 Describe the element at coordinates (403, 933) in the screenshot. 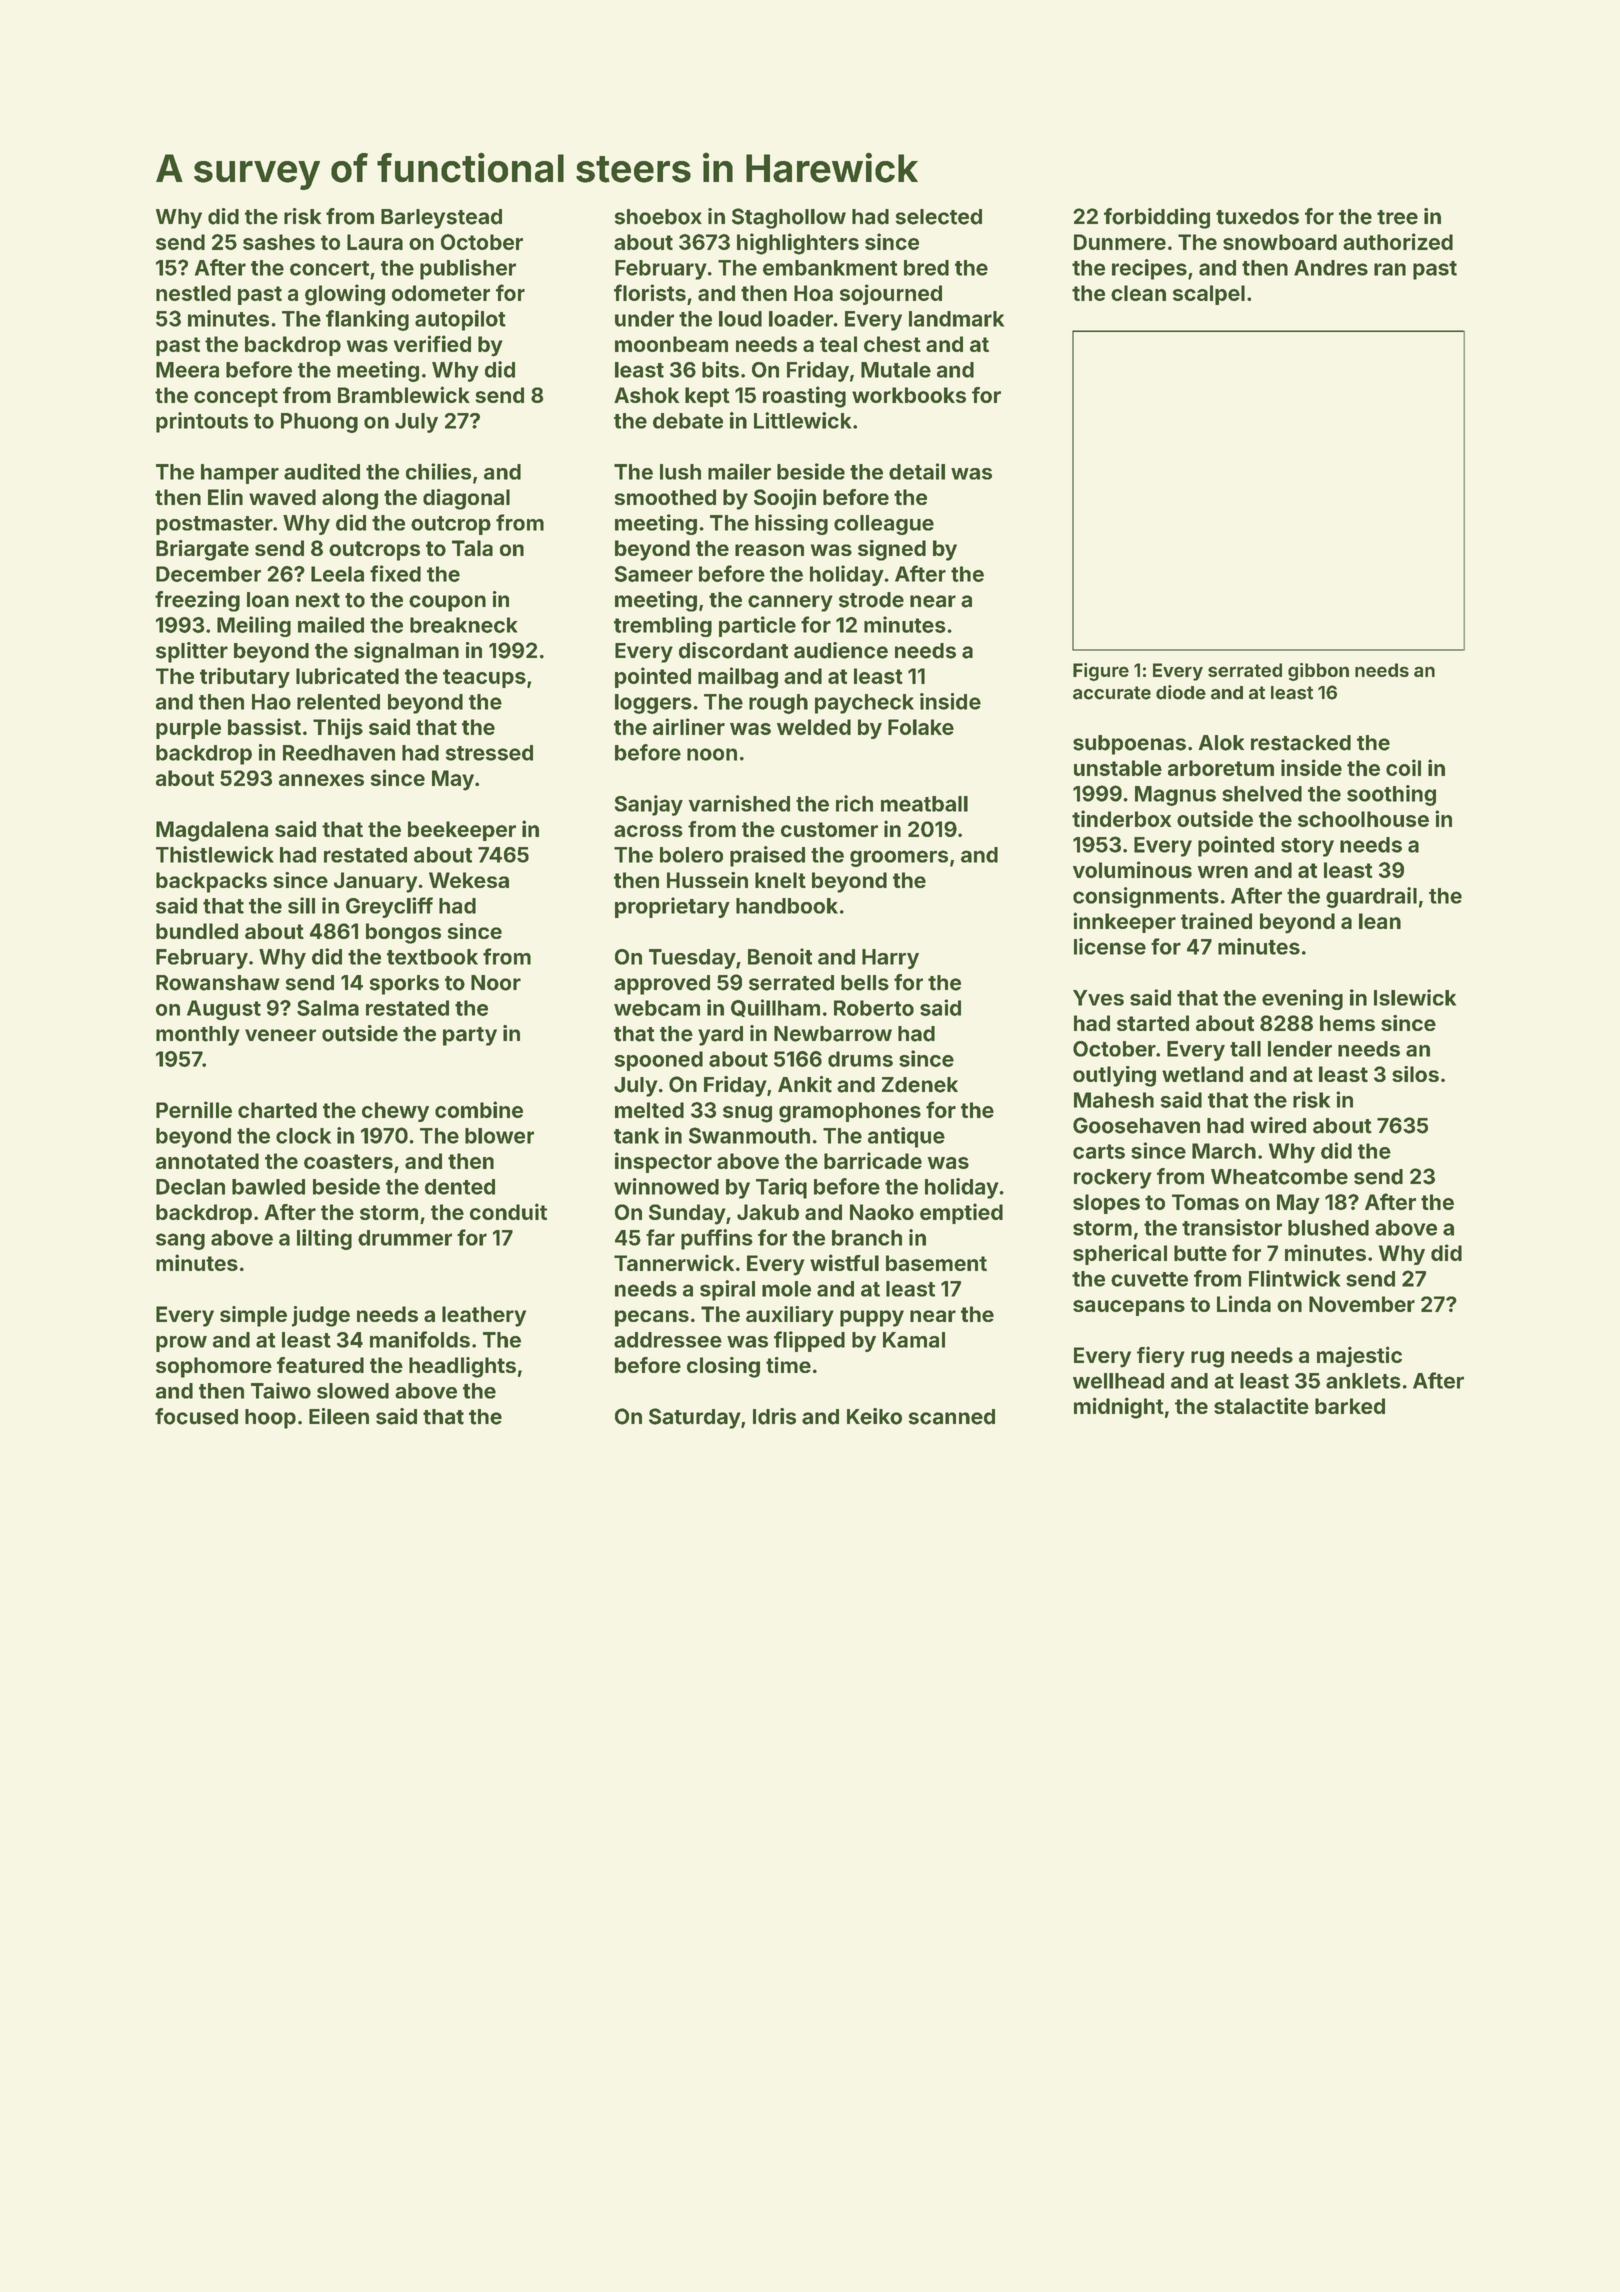

I see `bongos` at that location.
